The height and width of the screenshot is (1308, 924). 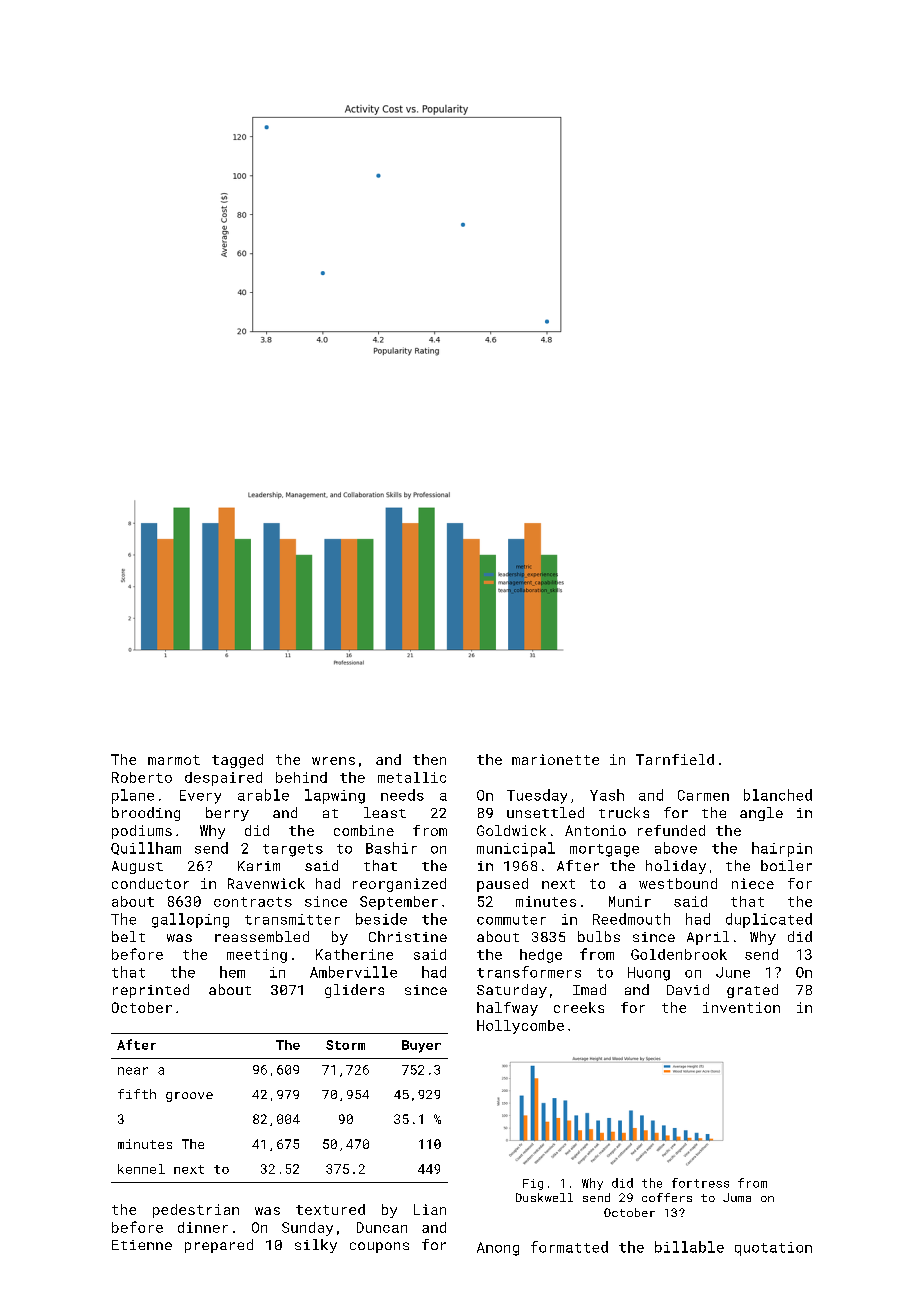 What do you see at coordinates (676, 867) in the screenshot?
I see `holiday` at bounding box center [676, 867].
